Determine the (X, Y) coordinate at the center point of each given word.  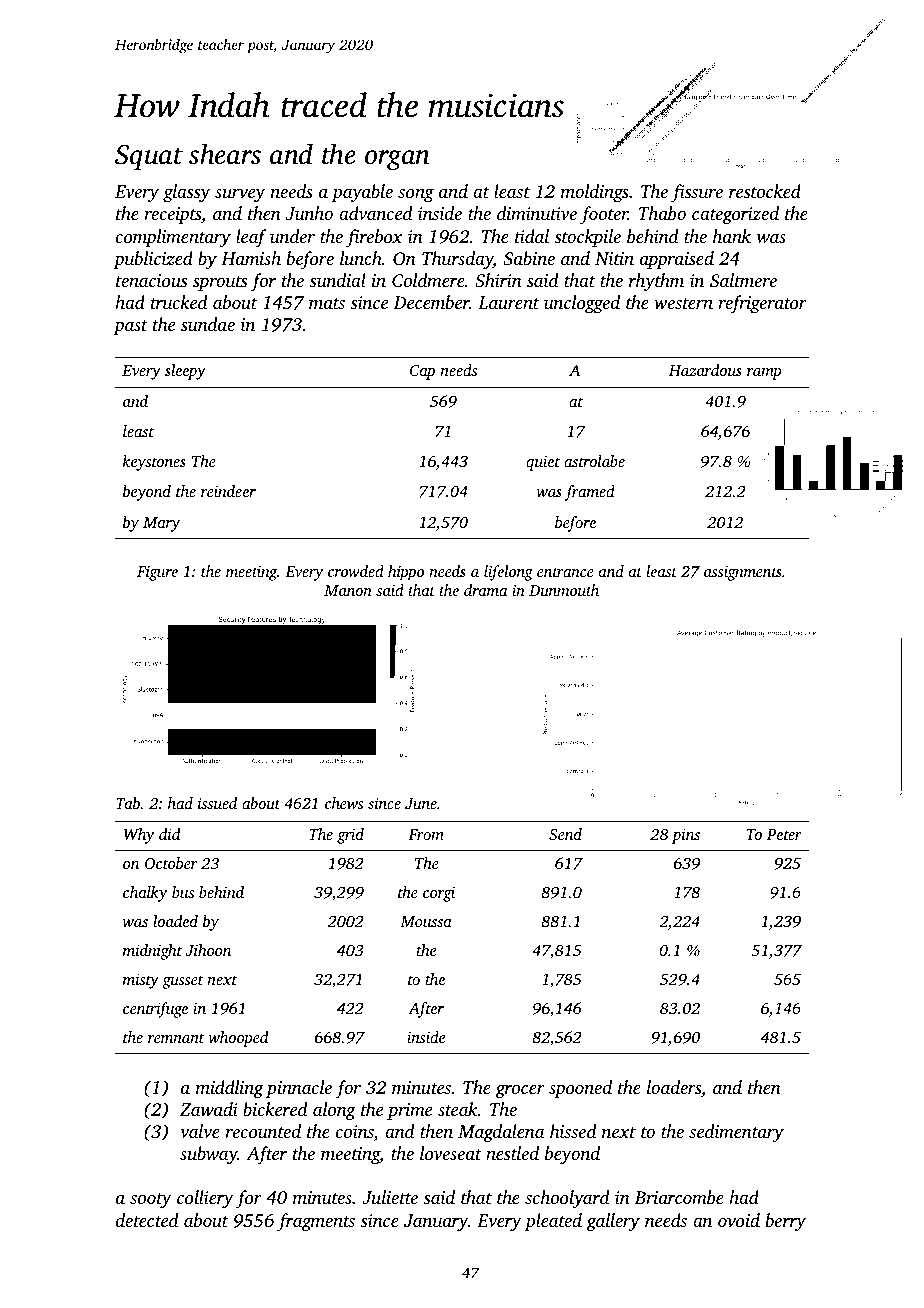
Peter (784, 834)
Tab (128, 803)
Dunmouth (564, 590)
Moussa (426, 921)
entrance (565, 572)
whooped (238, 1039)
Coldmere (428, 280)
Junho (309, 213)
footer (604, 215)
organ (397, 160)
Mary (161, 524)
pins (686, 836)
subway (209, 1155)
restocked (765, 191)
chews (344, 803)
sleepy (185, 372)
